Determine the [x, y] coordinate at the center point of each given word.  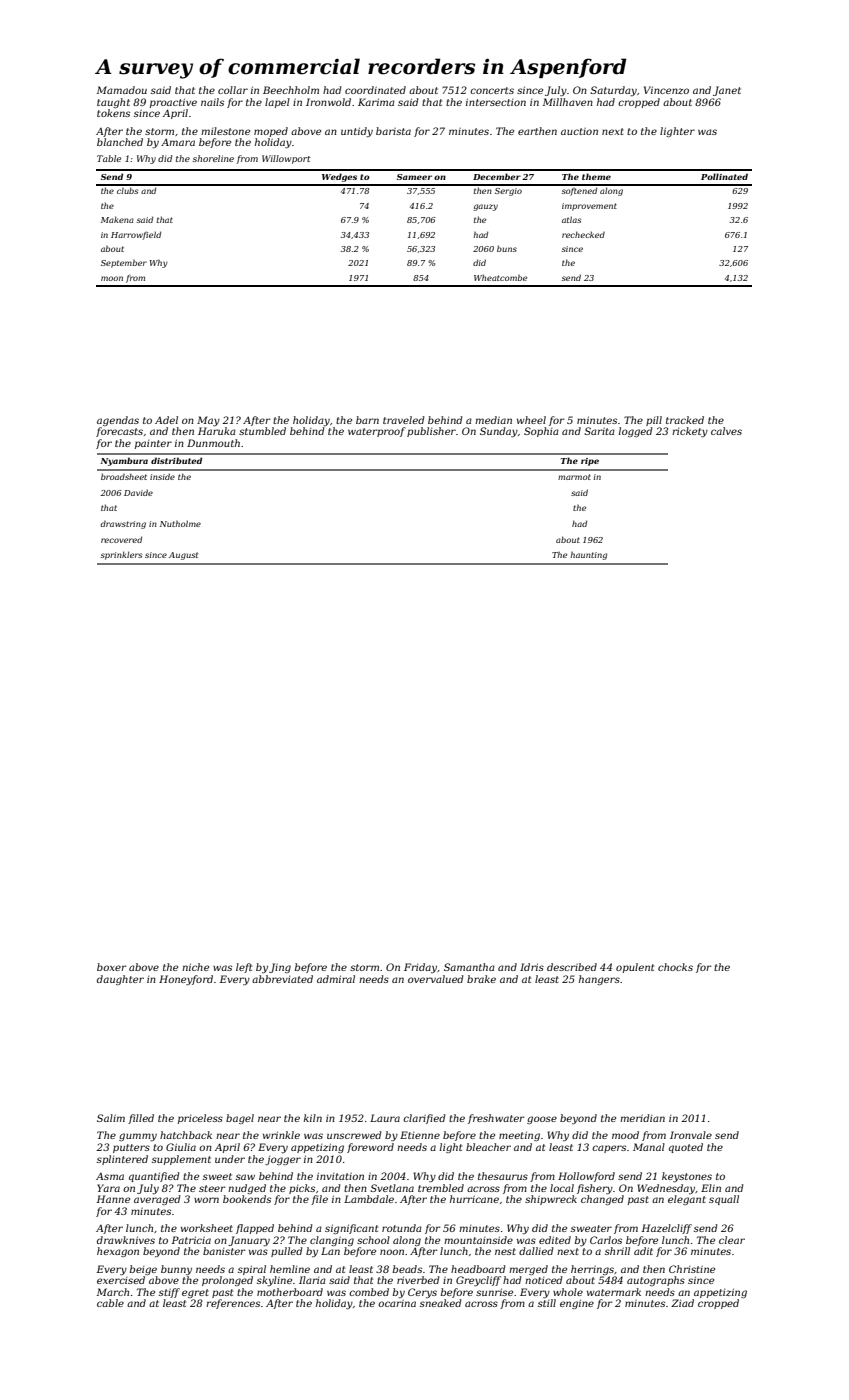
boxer [112, 967]
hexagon [118, 1252]
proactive [173, 103]
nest [505, 1251]
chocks [675, 967]
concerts [492, 90]
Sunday [499, 432]
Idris [532, 967]
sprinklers [121, 555]
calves [726, 431]
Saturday [613, 91]
